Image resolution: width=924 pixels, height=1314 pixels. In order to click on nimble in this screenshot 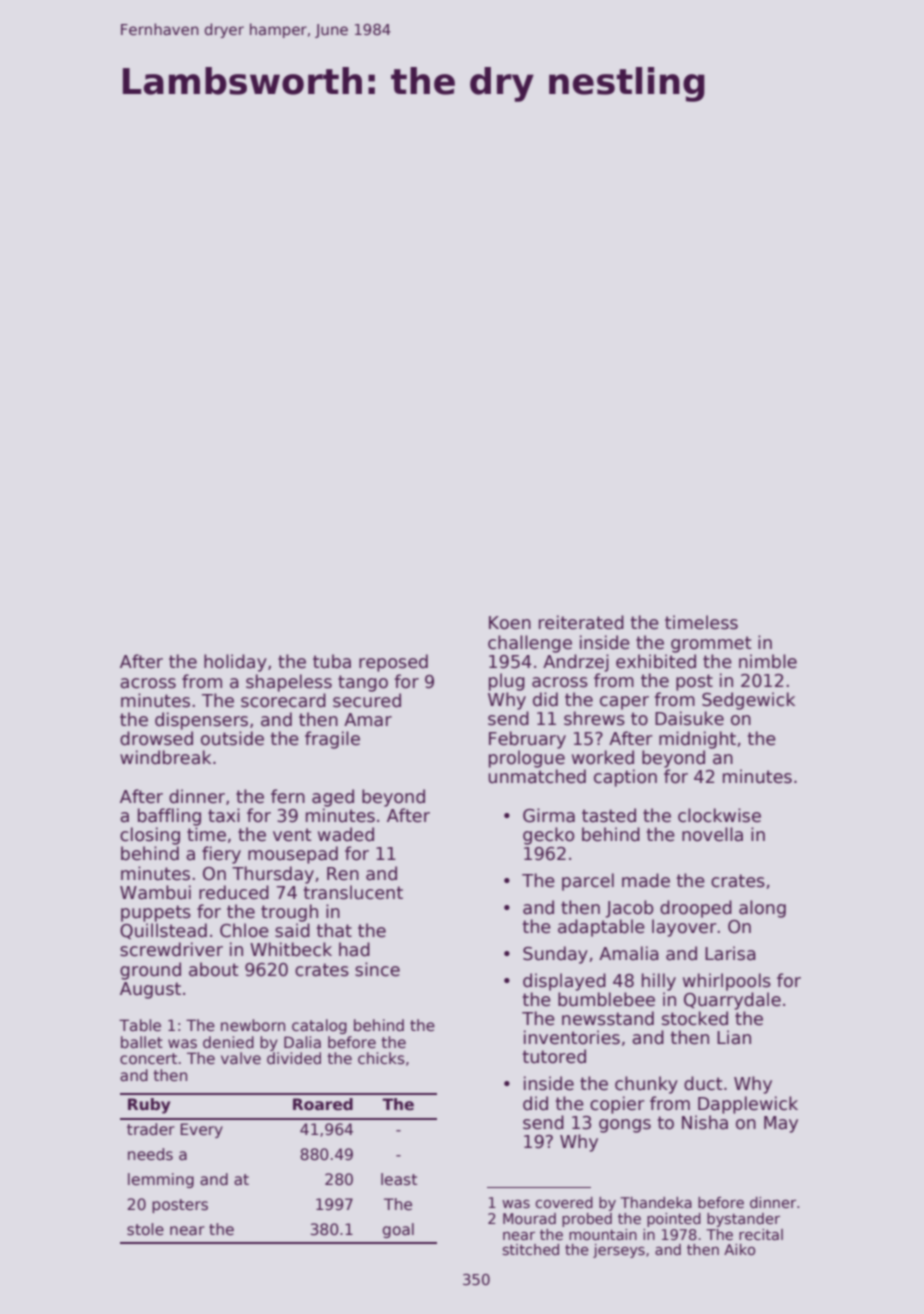, I will do `click(768, 661)`.
